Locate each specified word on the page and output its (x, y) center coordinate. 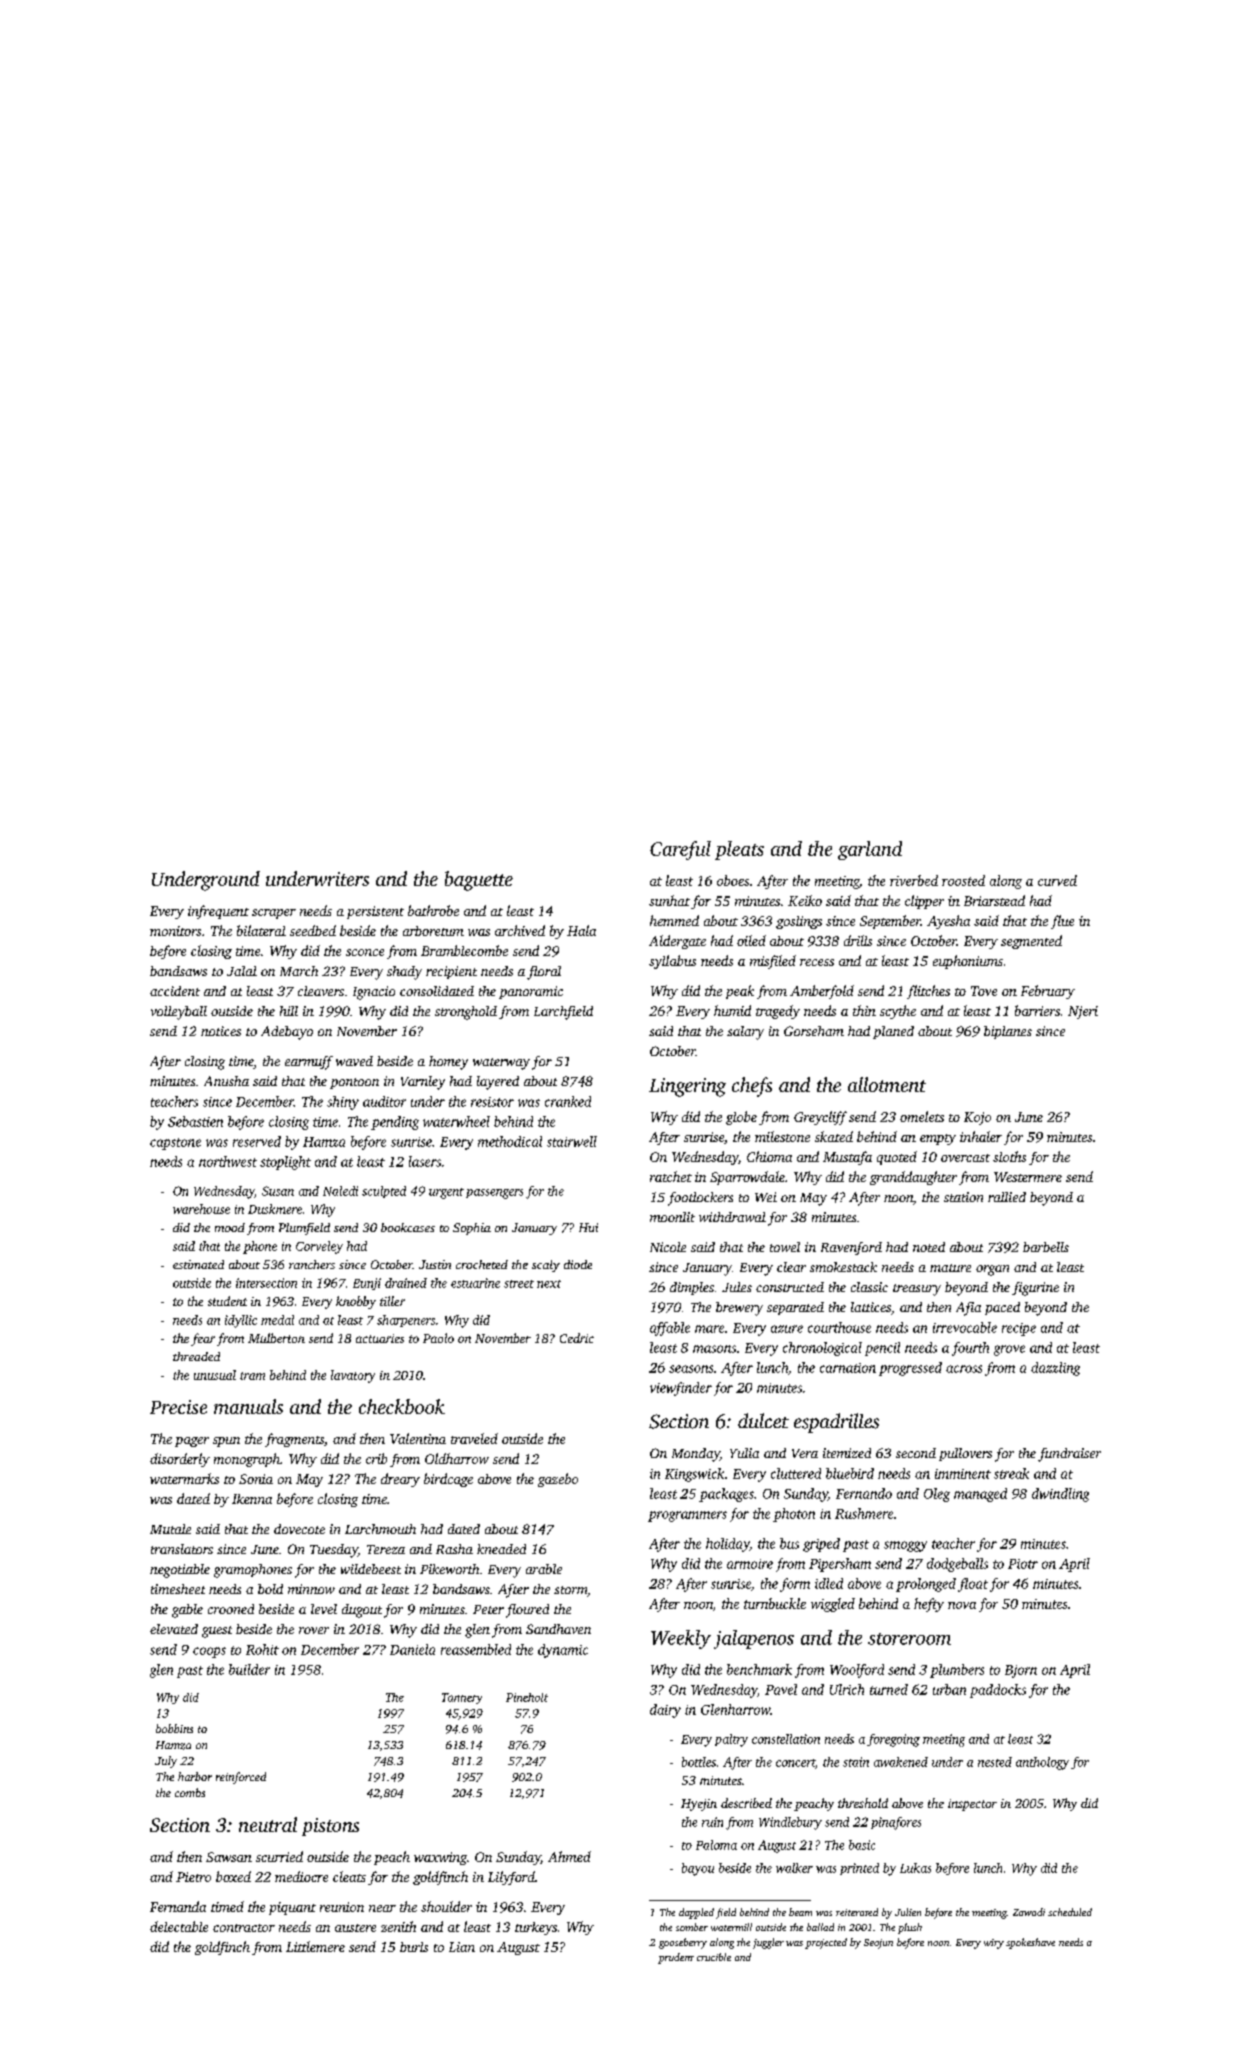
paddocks (998, 1691)
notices (221, 1031)
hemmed (674, 920)
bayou (698, 1869)
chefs (752, 1087)
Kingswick (694, 1475)
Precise (178, 1407)
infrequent (218, 912)
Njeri (1083, 1012)
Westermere (1028, 1177)
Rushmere (864, 1513)
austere (355, 1928)
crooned (231, 1609)
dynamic (563, 1651)
